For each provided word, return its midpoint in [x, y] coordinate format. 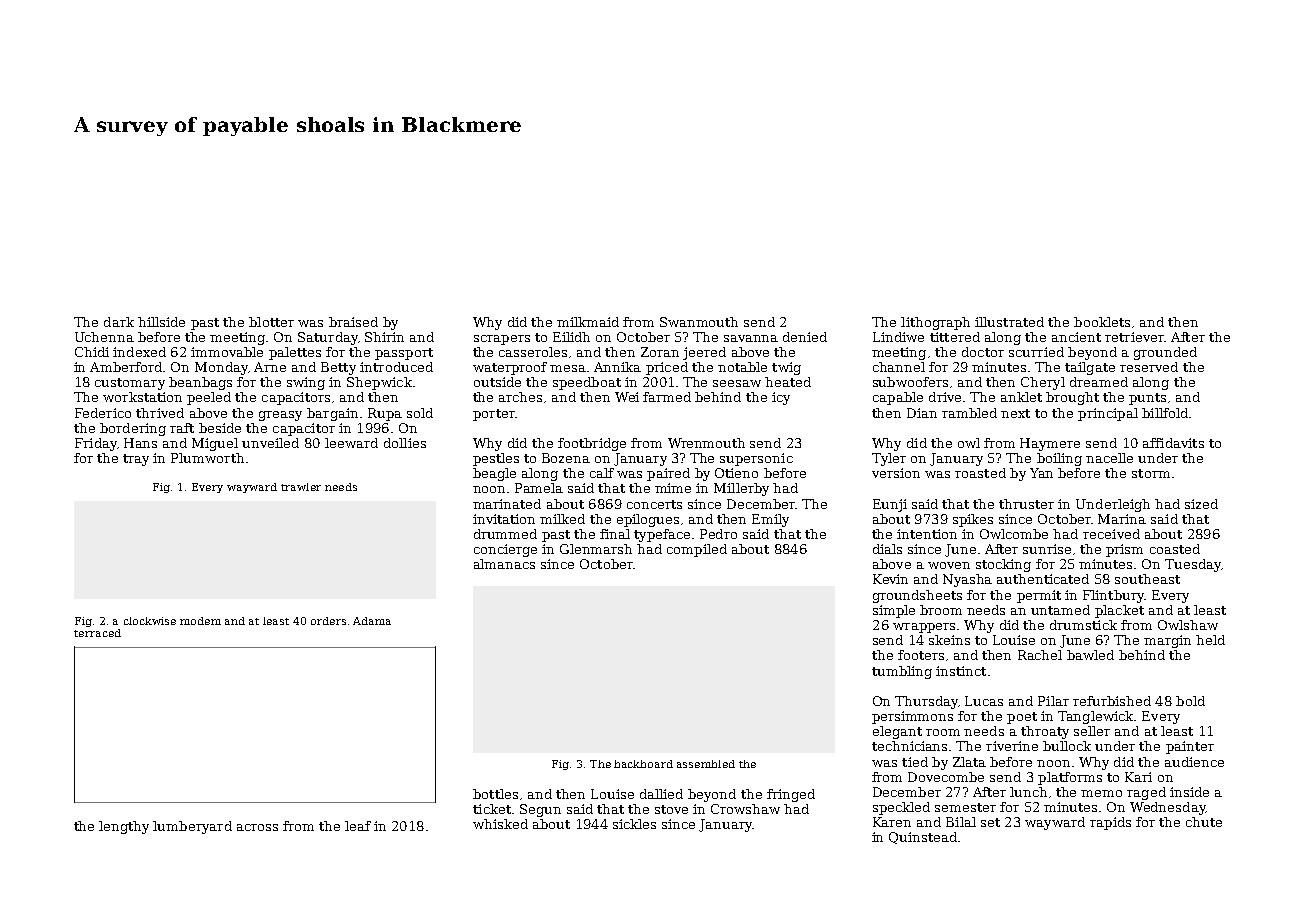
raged [1146, 793]
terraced [97, 633]
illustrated [1009, 322]
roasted [980, 473]
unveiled [270, 443]
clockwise [150, 621]
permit [1039, 596]
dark [119, 322]
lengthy [124, 827]
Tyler [889, 459]
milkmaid [588, 322]
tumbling [902, 672]
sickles [634, 824]
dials [887, 549]
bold [1190, 701]
